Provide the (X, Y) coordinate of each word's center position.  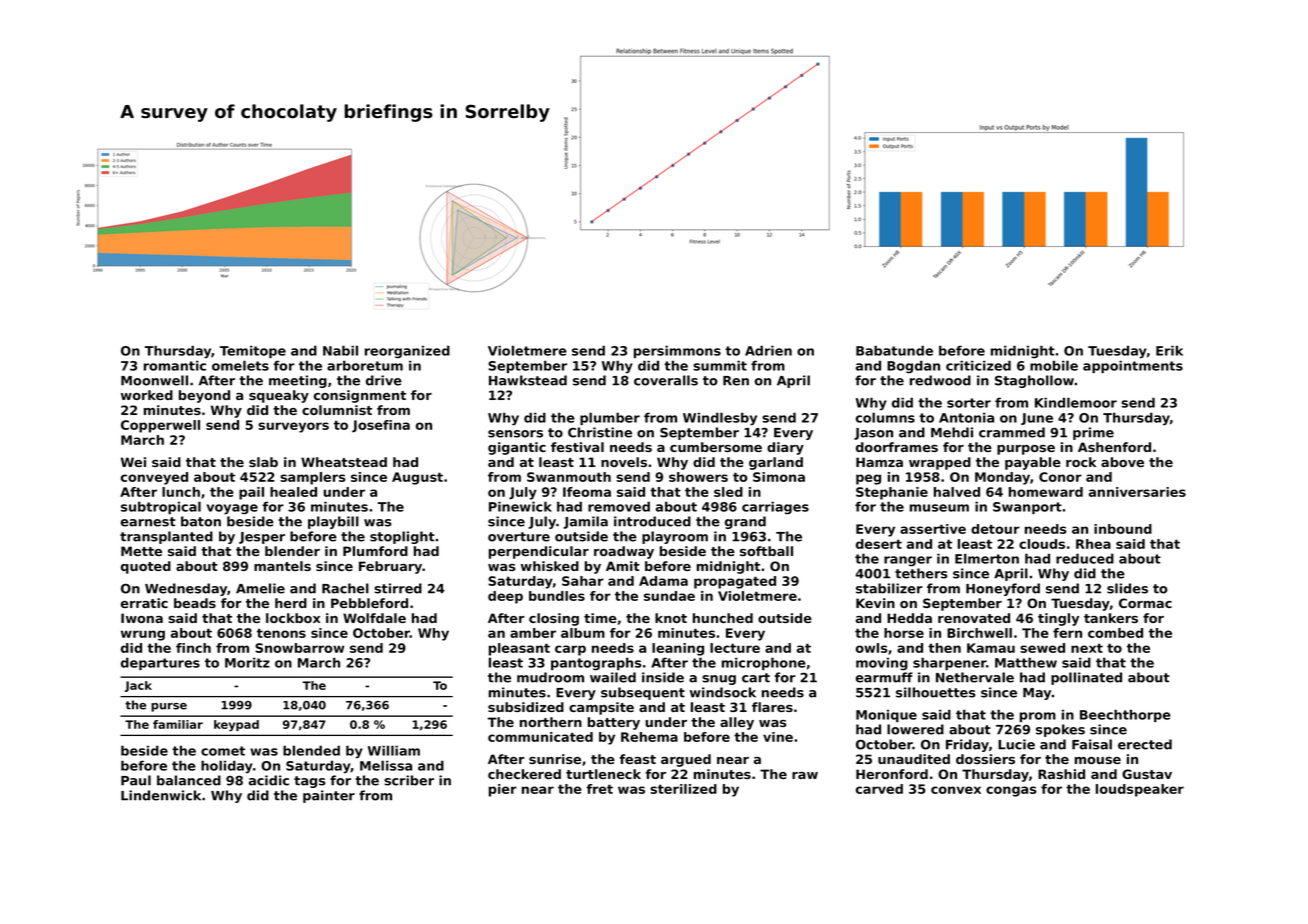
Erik (1169, 351)
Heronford (892, 774)
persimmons (677, 352)
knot (671, 618)
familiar (178, 724)
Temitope (253, 352)
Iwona (142, 618)
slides (1127, 588)
